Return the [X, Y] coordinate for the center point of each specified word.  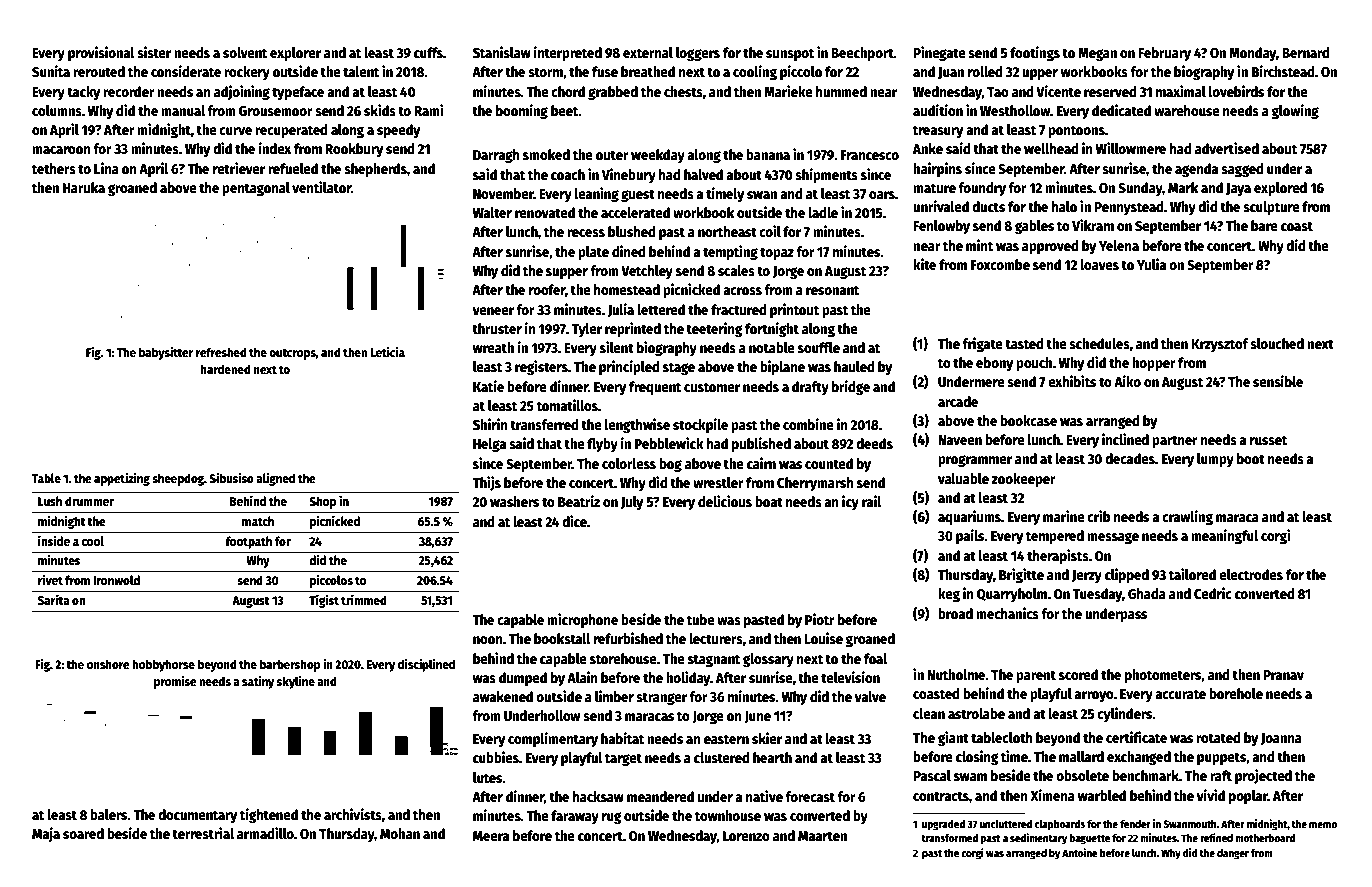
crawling [1187, 517]
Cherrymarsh [815, 484]
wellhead [1051, 148]
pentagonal [256, 189]
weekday [658, 156]
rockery [247, 73]
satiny [258, 682]
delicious [725, 501]
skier [767, 738]
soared [83, 833]
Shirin [490, 424]
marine [1064, 516]
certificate [1136, 737]
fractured [739, 309]
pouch [1034, 364]
